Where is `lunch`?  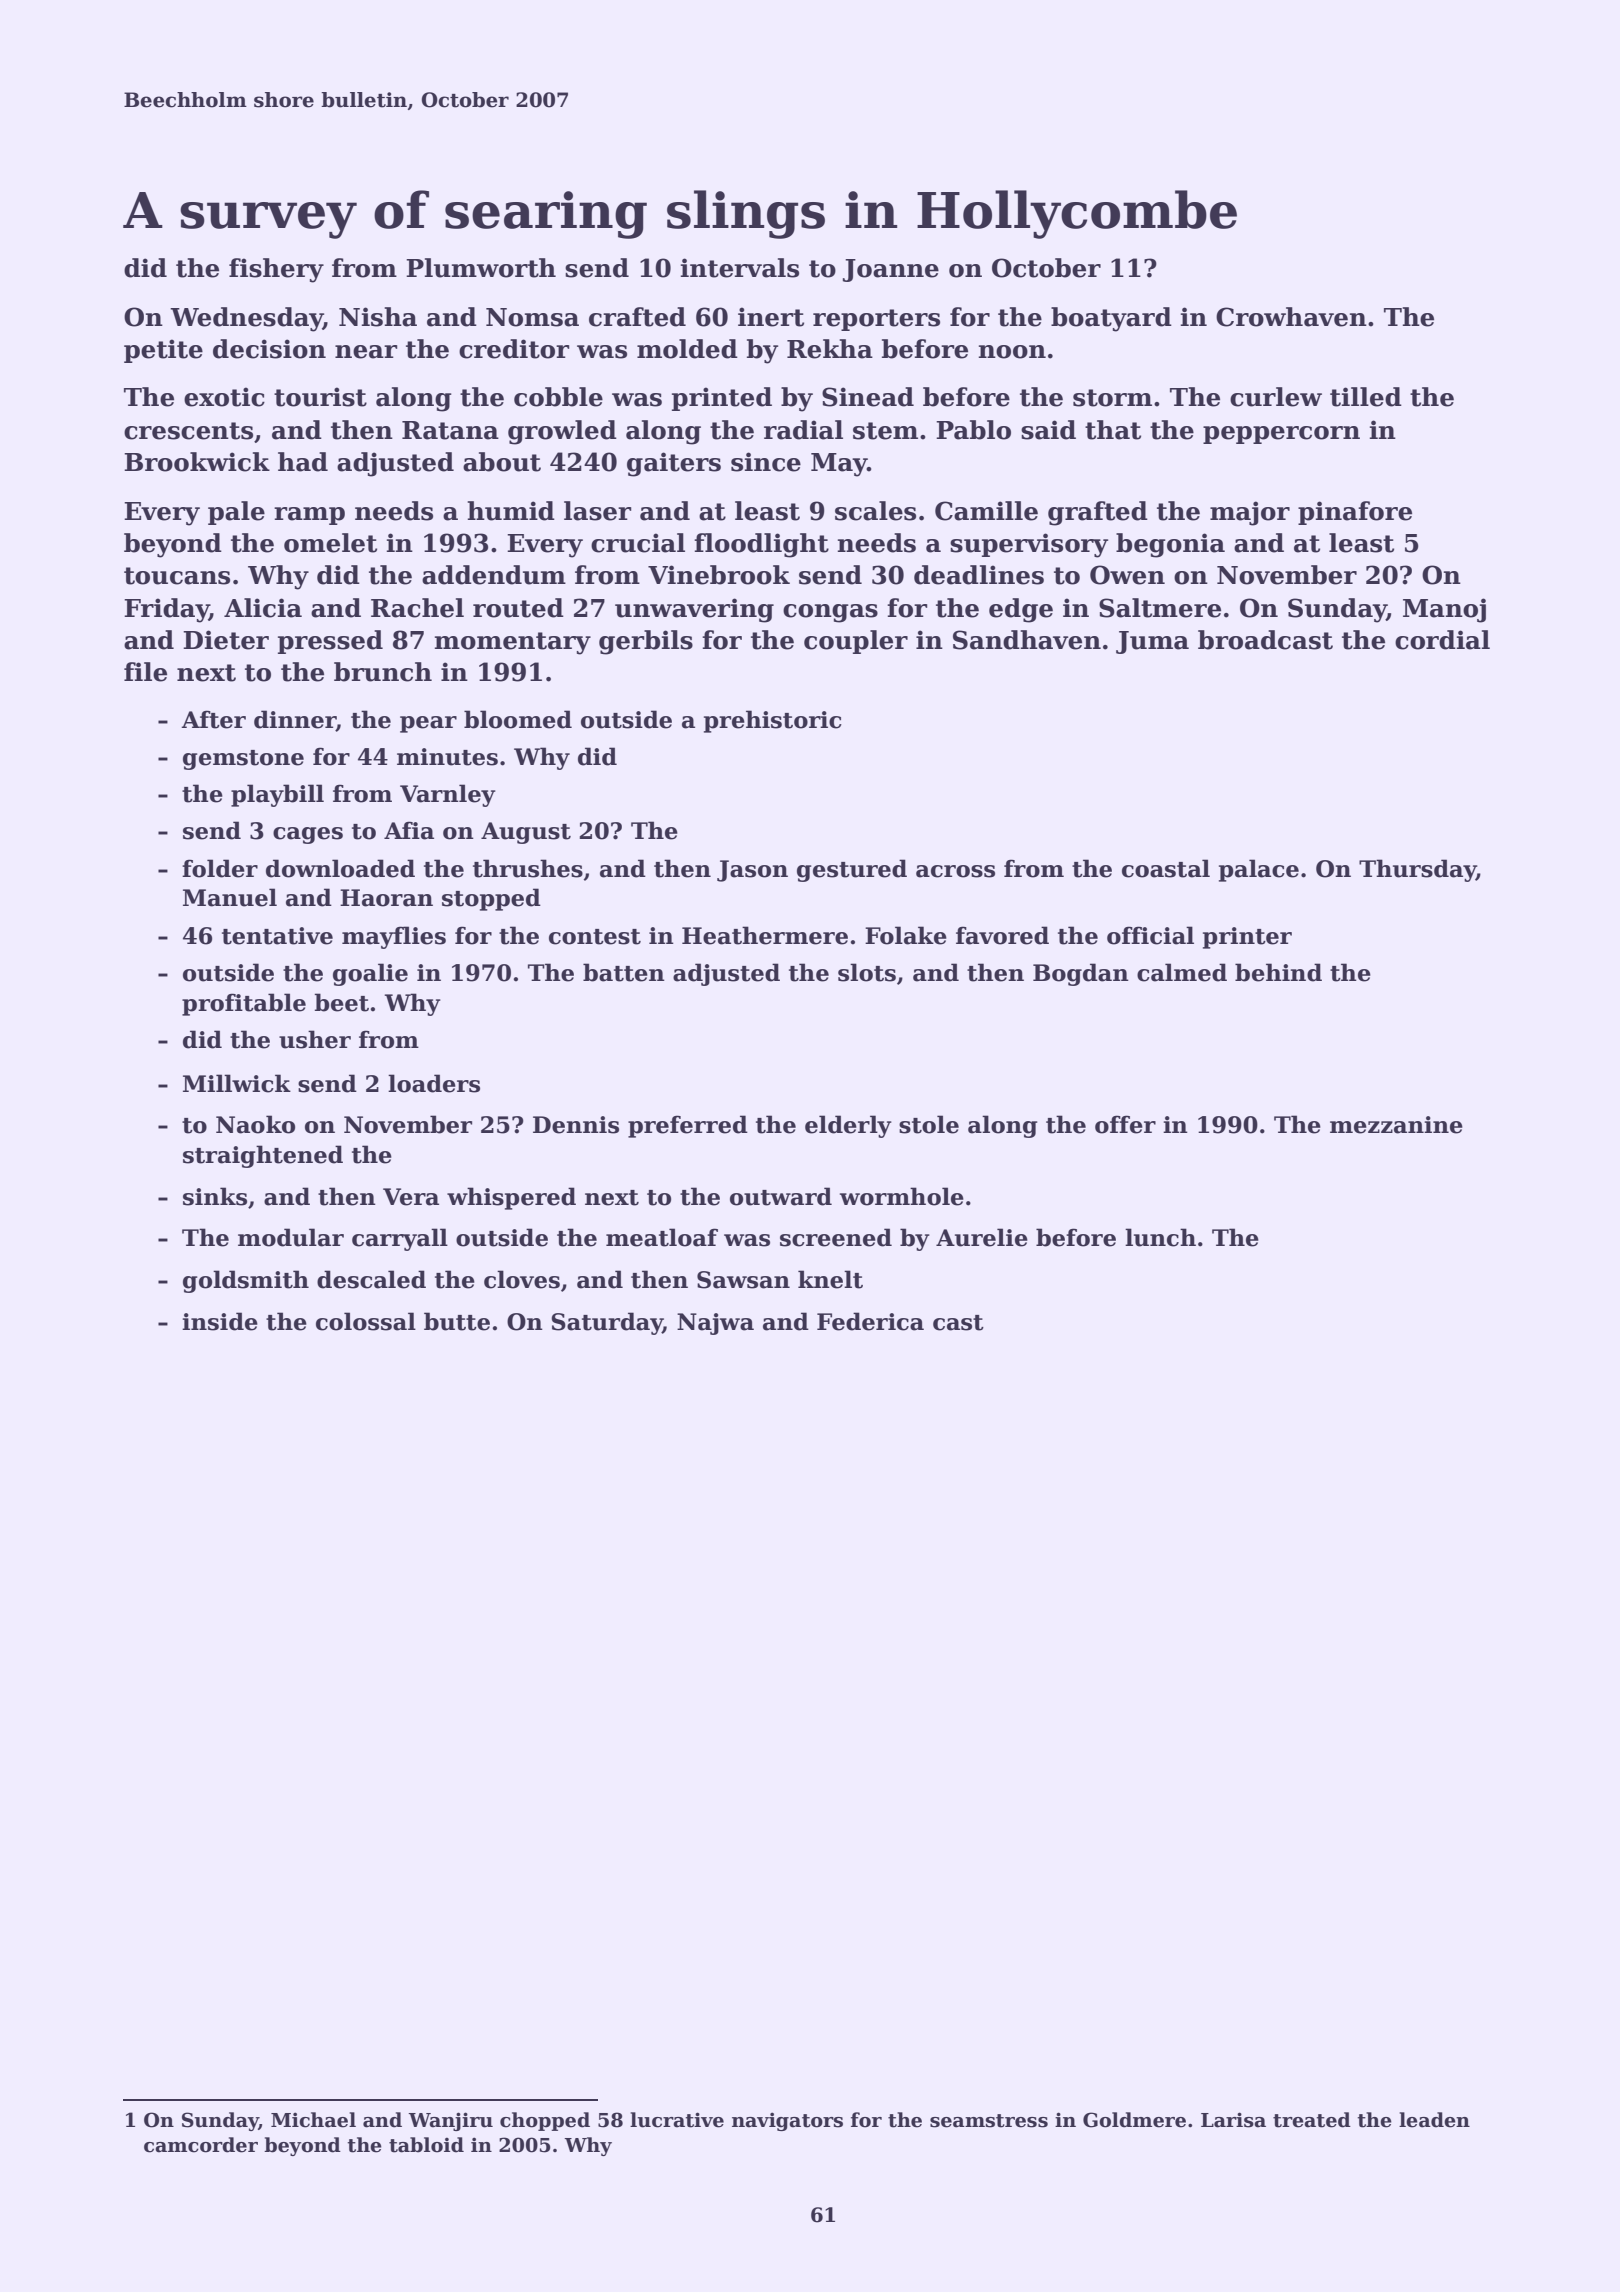
lunch is located at coordinates (1160, 1237).
